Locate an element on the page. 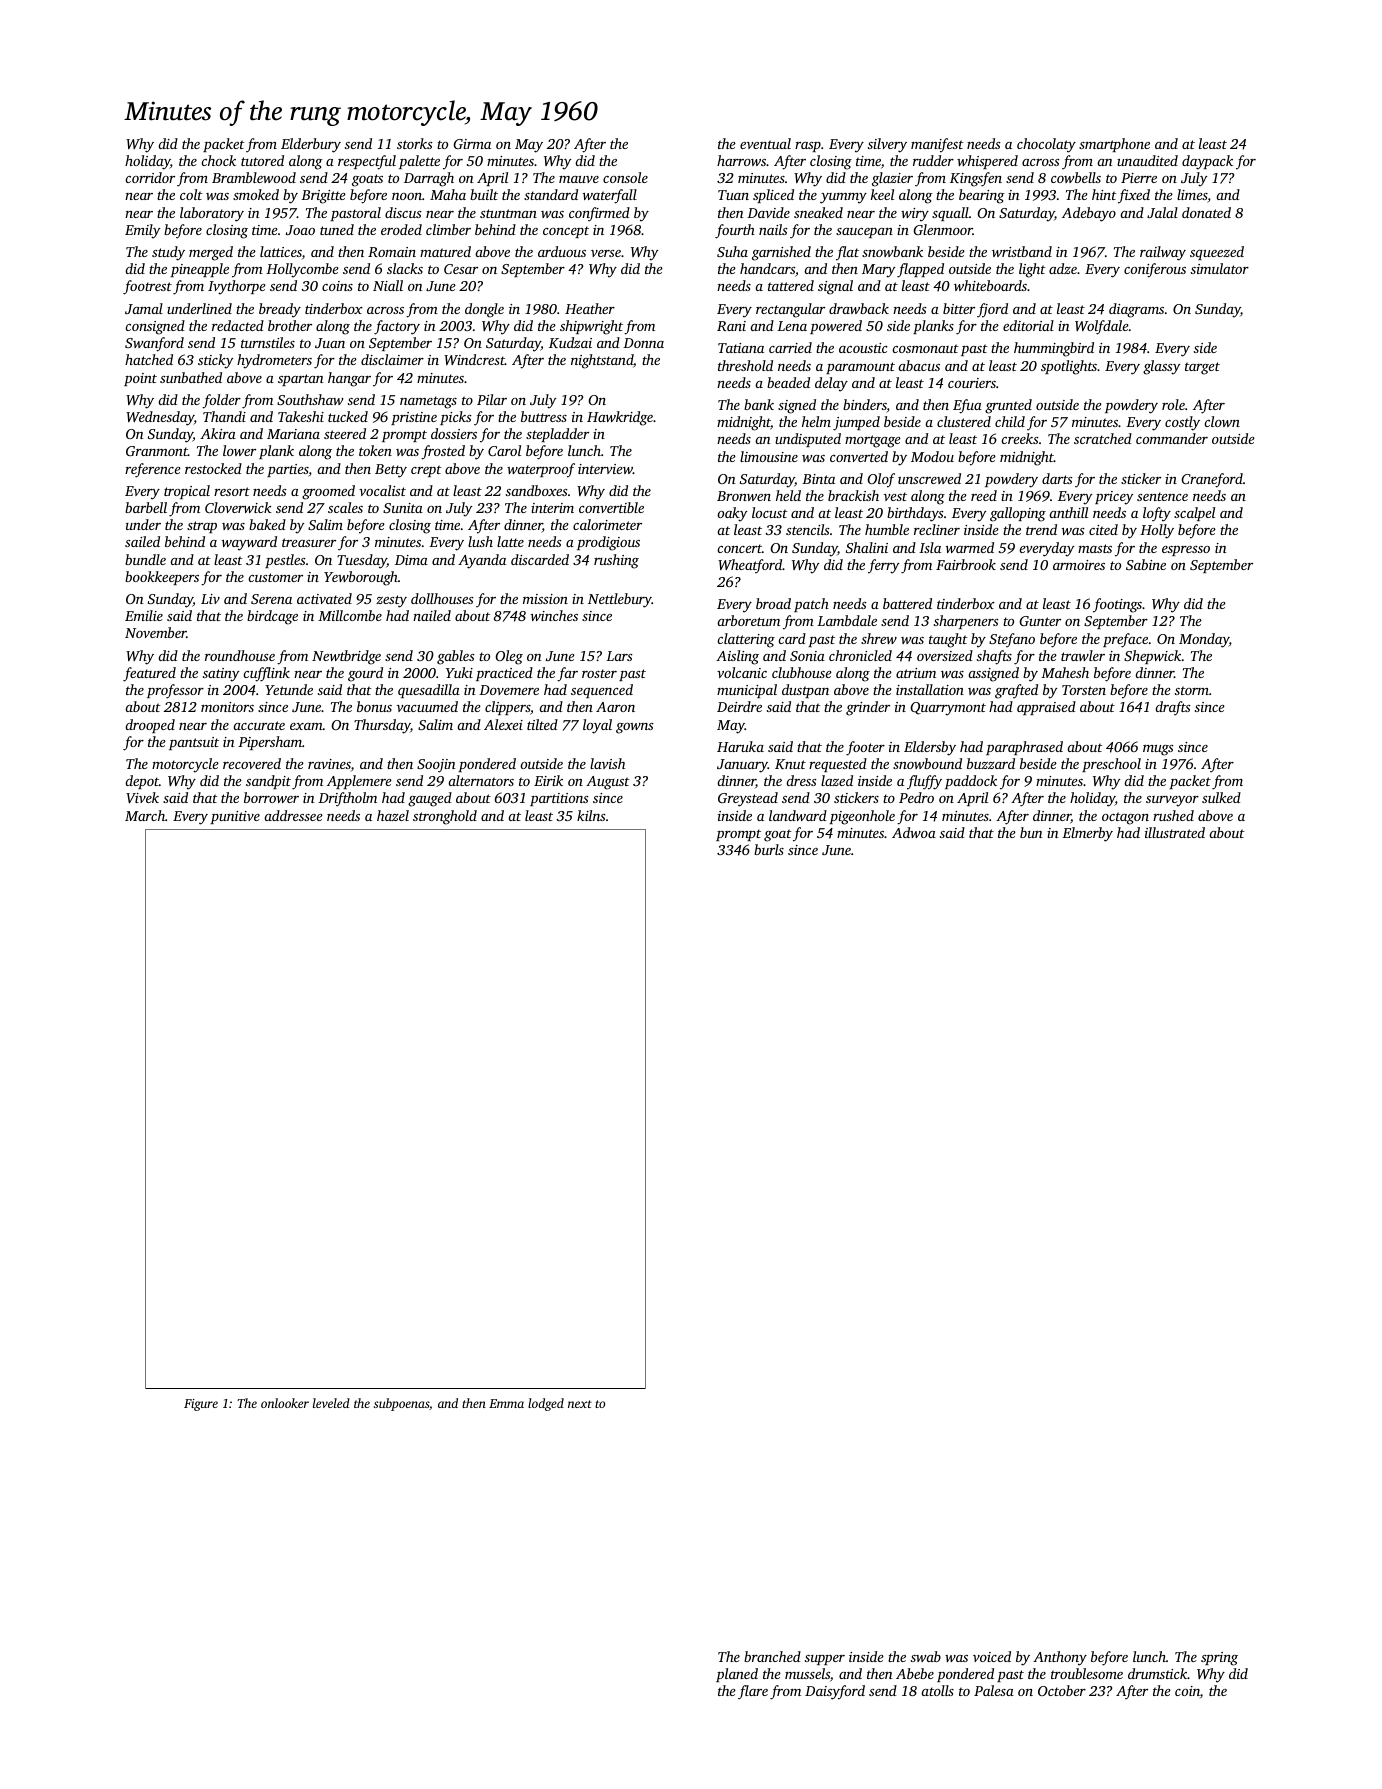 This document has width=1382, height=1789. punitive is located at coordinates (235, 817).
